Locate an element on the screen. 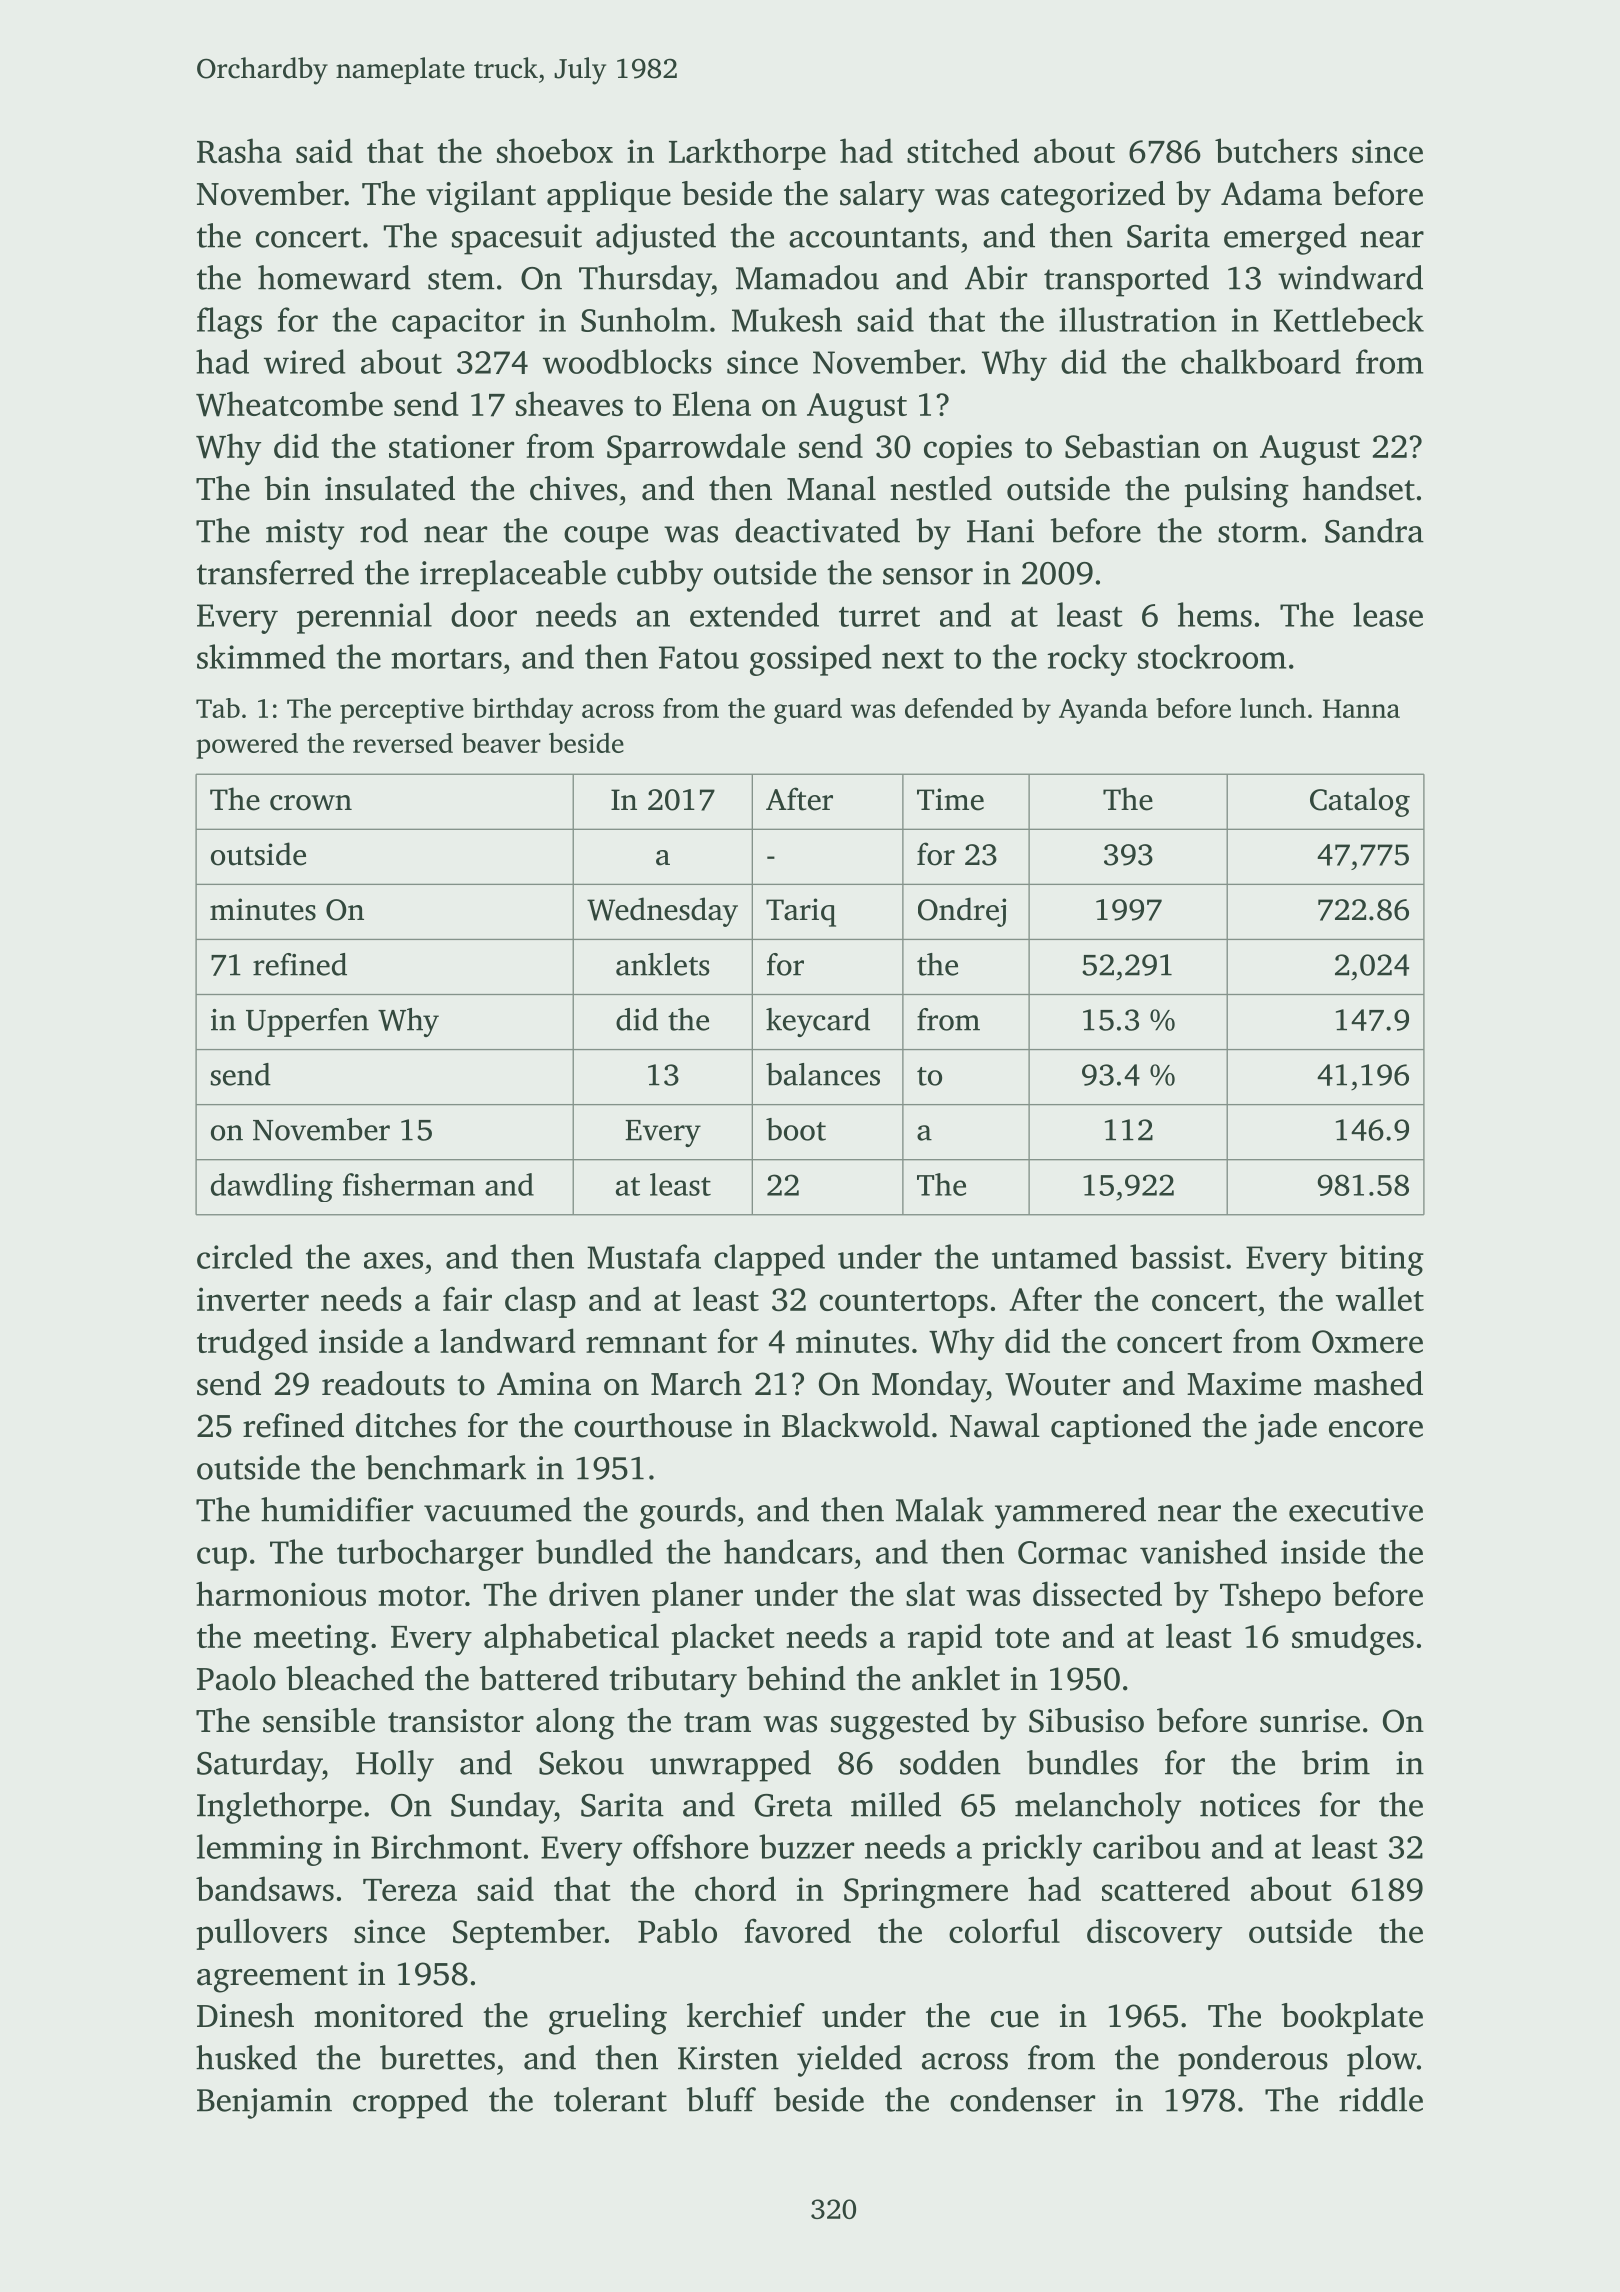  perceptive is located at coordinates (402, 711).
